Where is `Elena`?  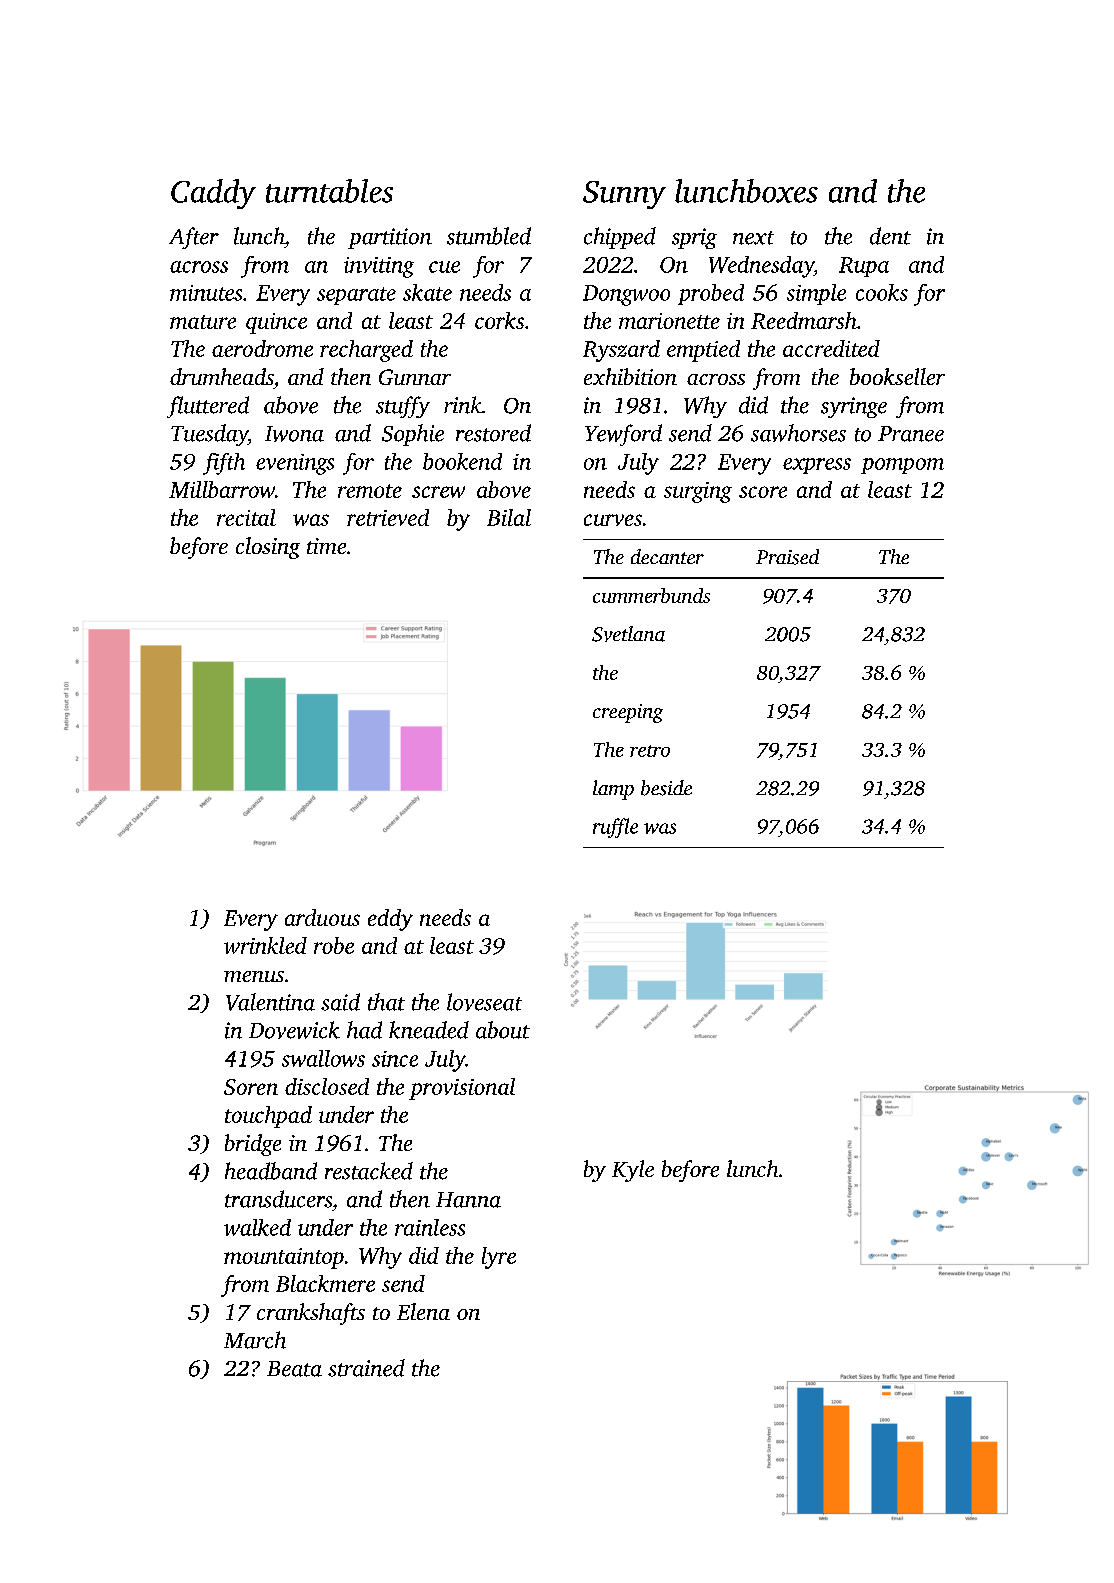
Elena is located at coordinates (423, 1311).
